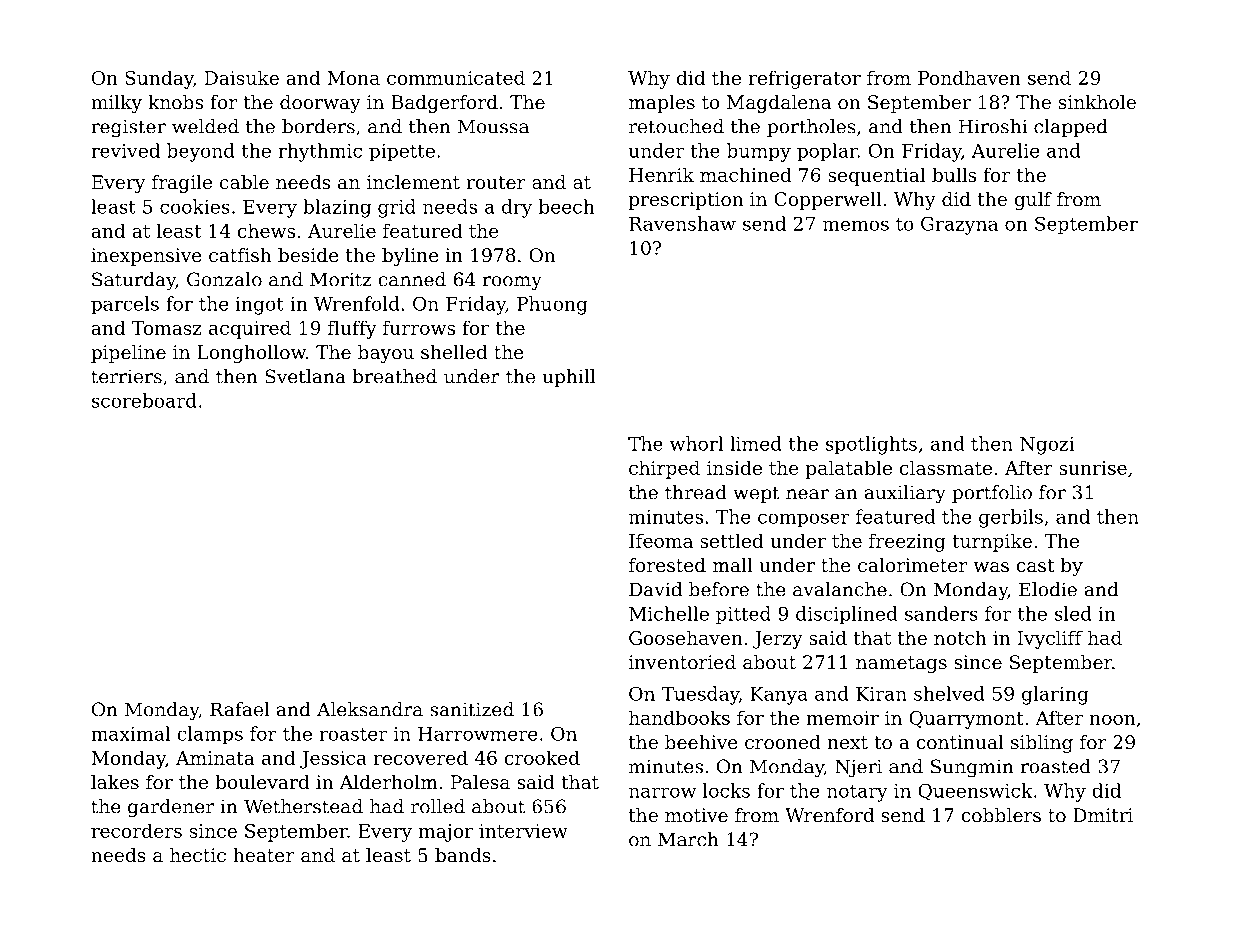 The image size is (1233, 952). Describe the element at coordinates (115, 782) in the image. I see `lakes` at that location.
